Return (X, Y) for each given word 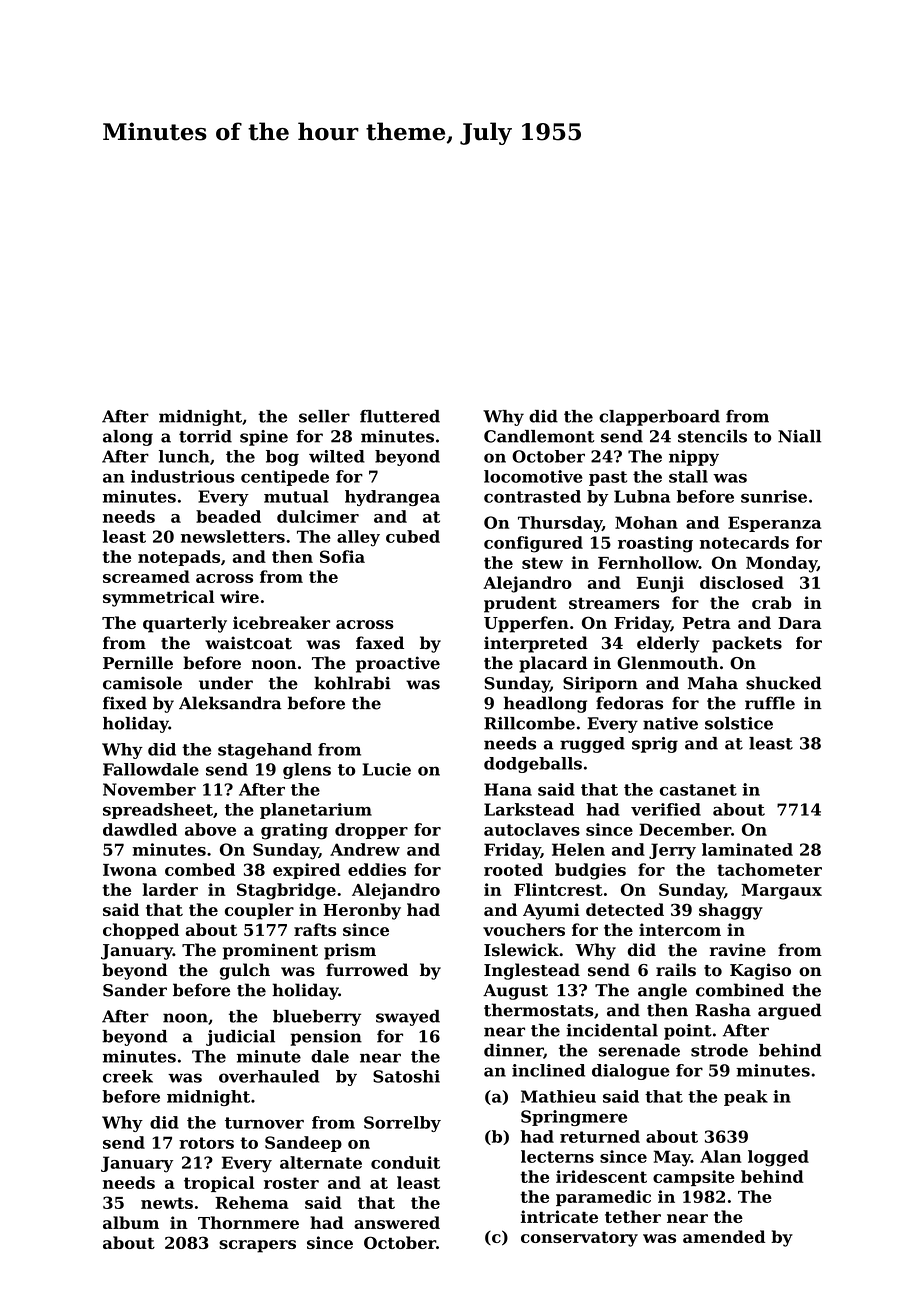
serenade (639, 1050)
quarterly (185, 624)
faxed (380, 643)
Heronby (362, 911)
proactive (398, 664)
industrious (182, 476)
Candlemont (539, 436)
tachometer (769, 869)
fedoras (629, 703)
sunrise (774, 496)
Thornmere (248, 1222)
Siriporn (600, 685)
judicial (240, 1038)
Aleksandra (230, 703)
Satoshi (406, 1076)
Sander (135, 990)
